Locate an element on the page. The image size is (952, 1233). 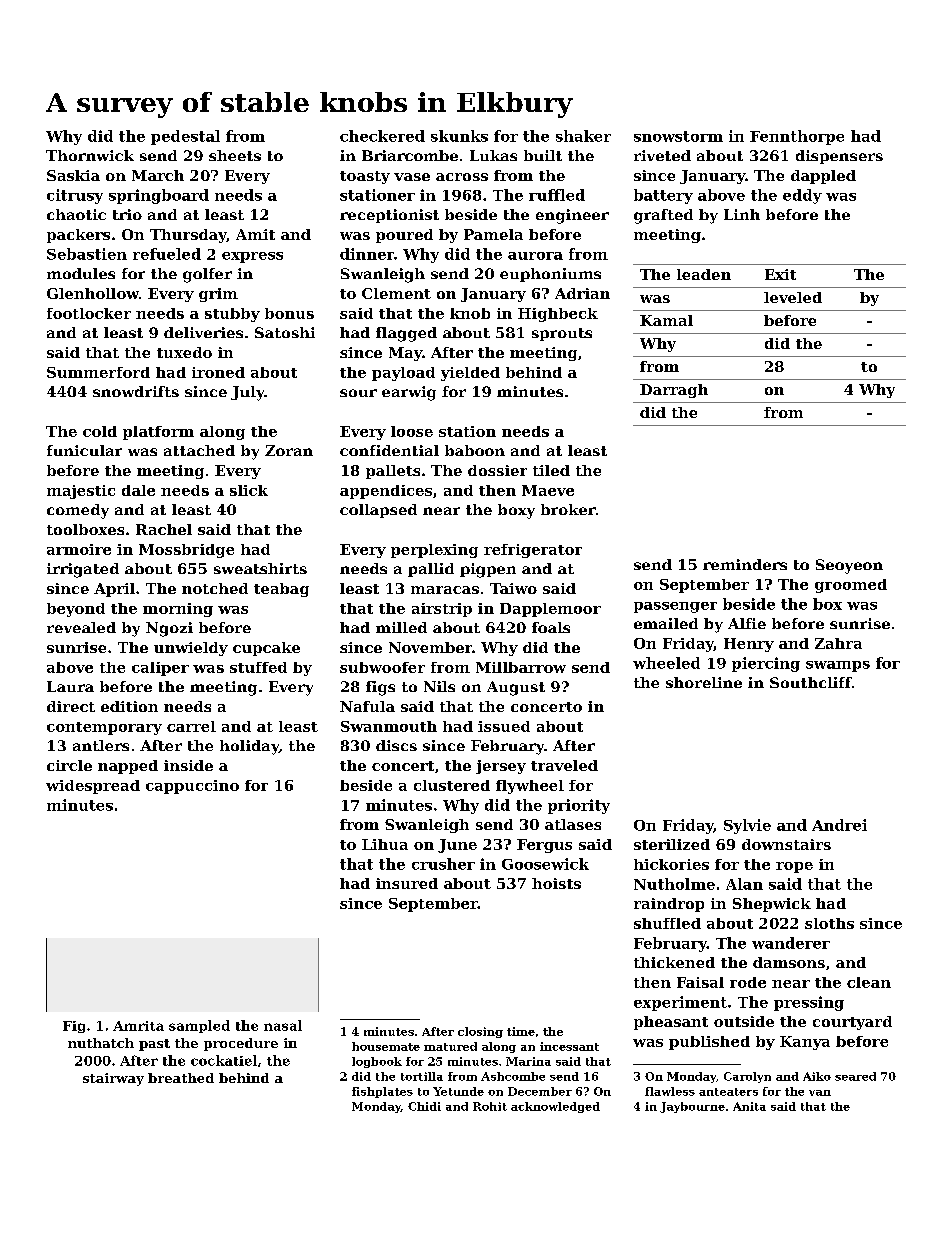
trio is located at coordinates (127, 214).
